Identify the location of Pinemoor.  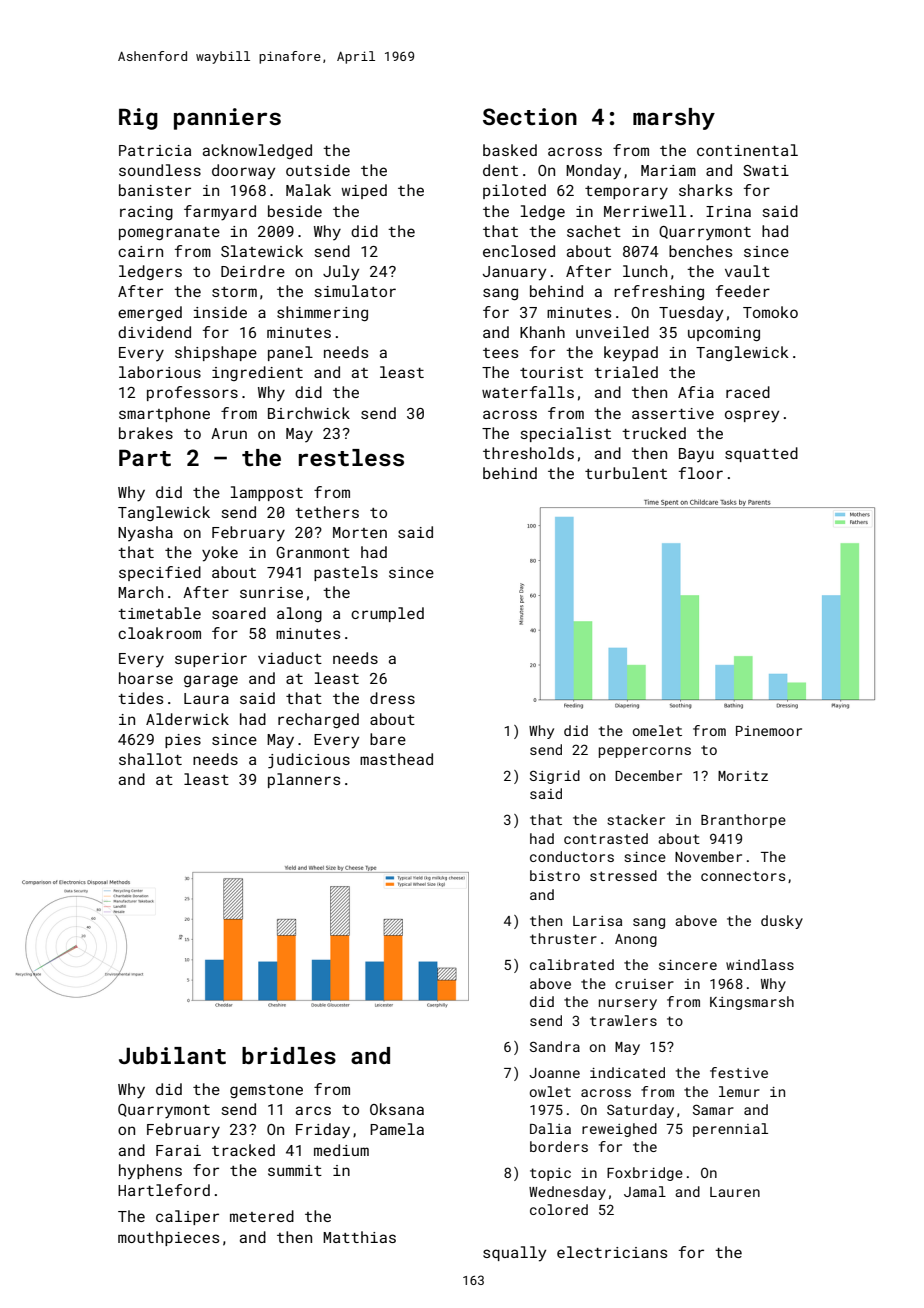
(769, 731).
